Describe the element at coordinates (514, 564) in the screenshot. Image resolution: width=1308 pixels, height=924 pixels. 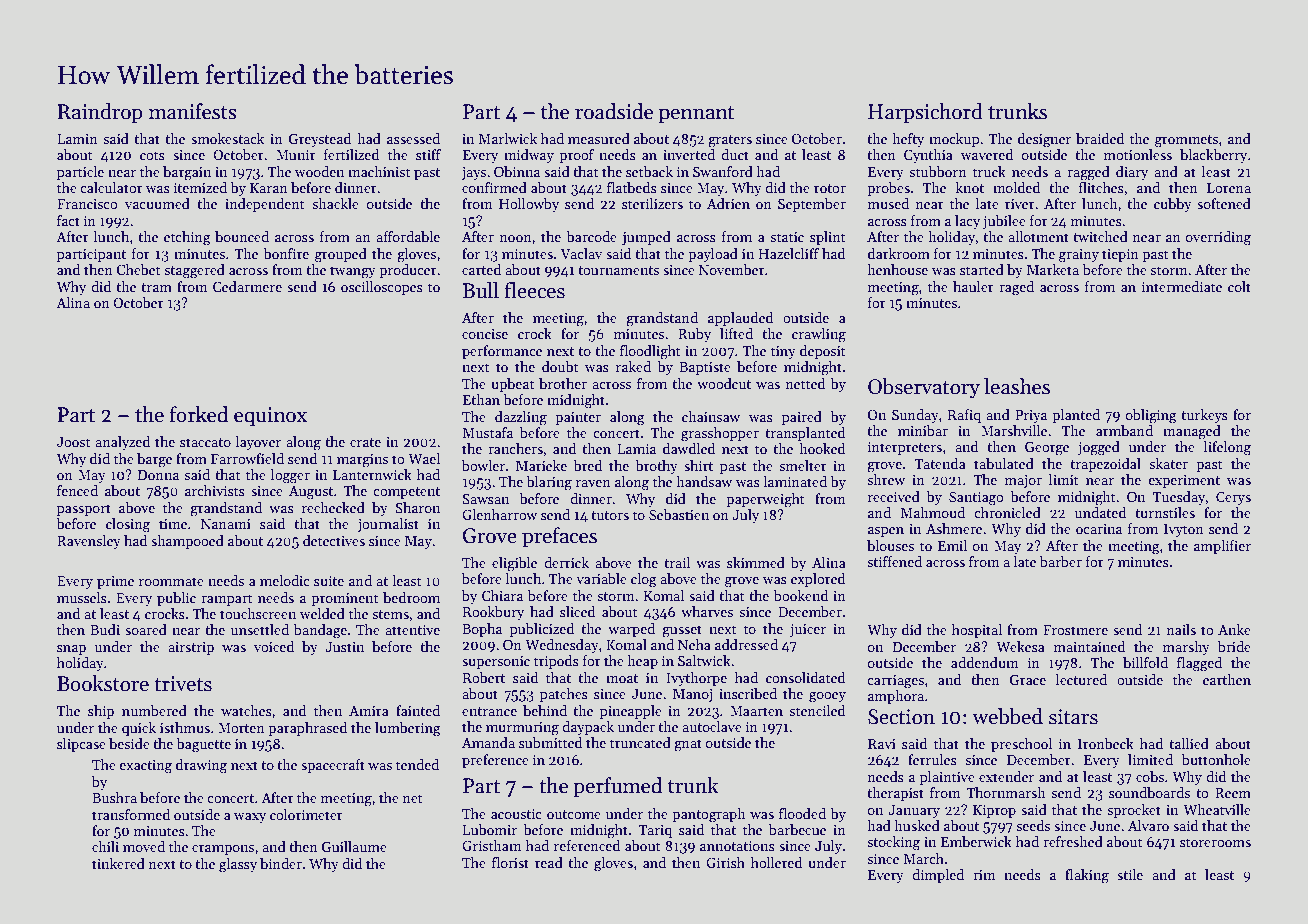
I see `eligible` at that location.
